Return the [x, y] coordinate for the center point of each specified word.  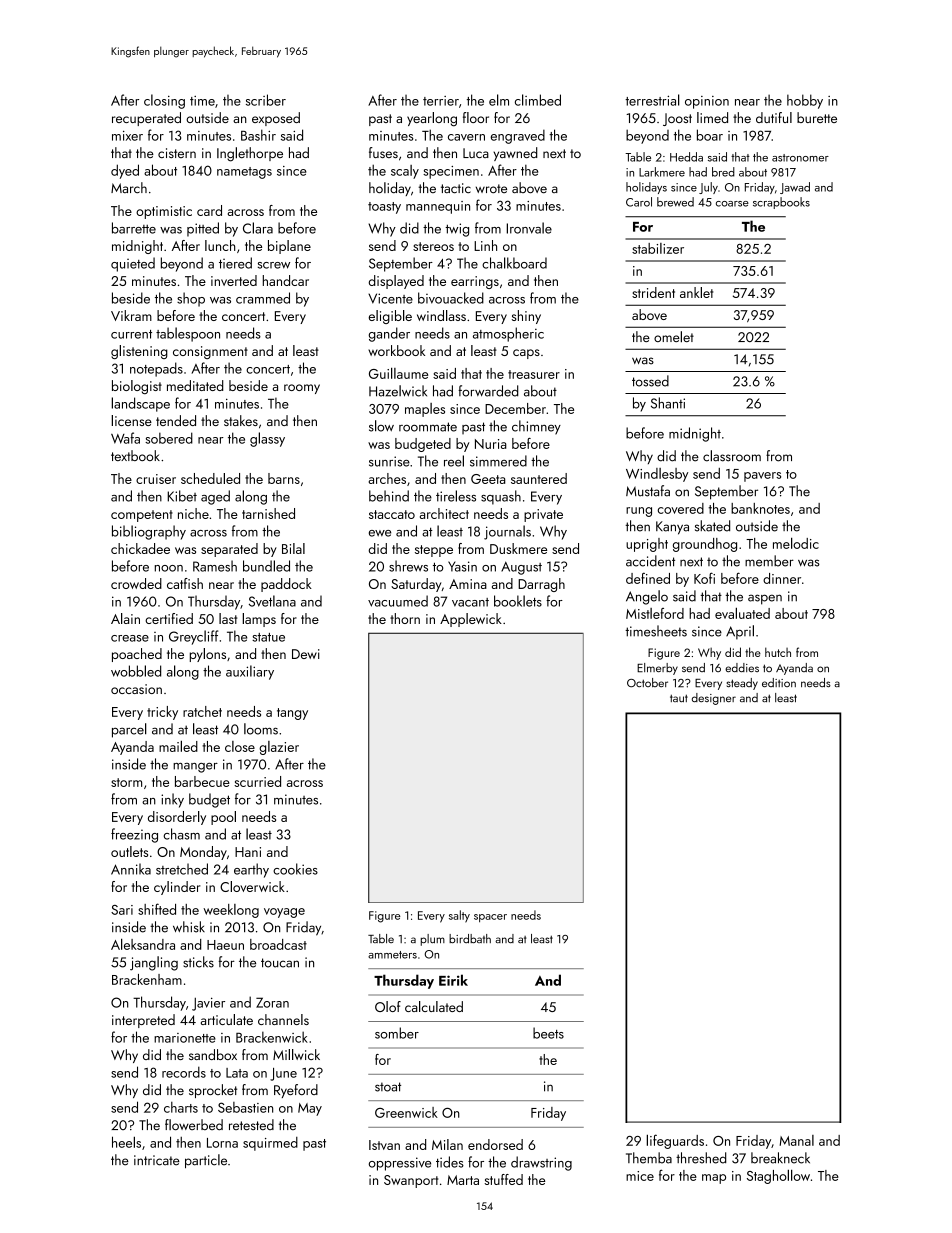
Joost [677, 119]
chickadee [140, 548]
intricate [157, 1160]
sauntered [539, 478]
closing [164, 101]
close [240, 746]
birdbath [470, 938]
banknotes [760, 508]
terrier [441, 101]
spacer [490, 918]
